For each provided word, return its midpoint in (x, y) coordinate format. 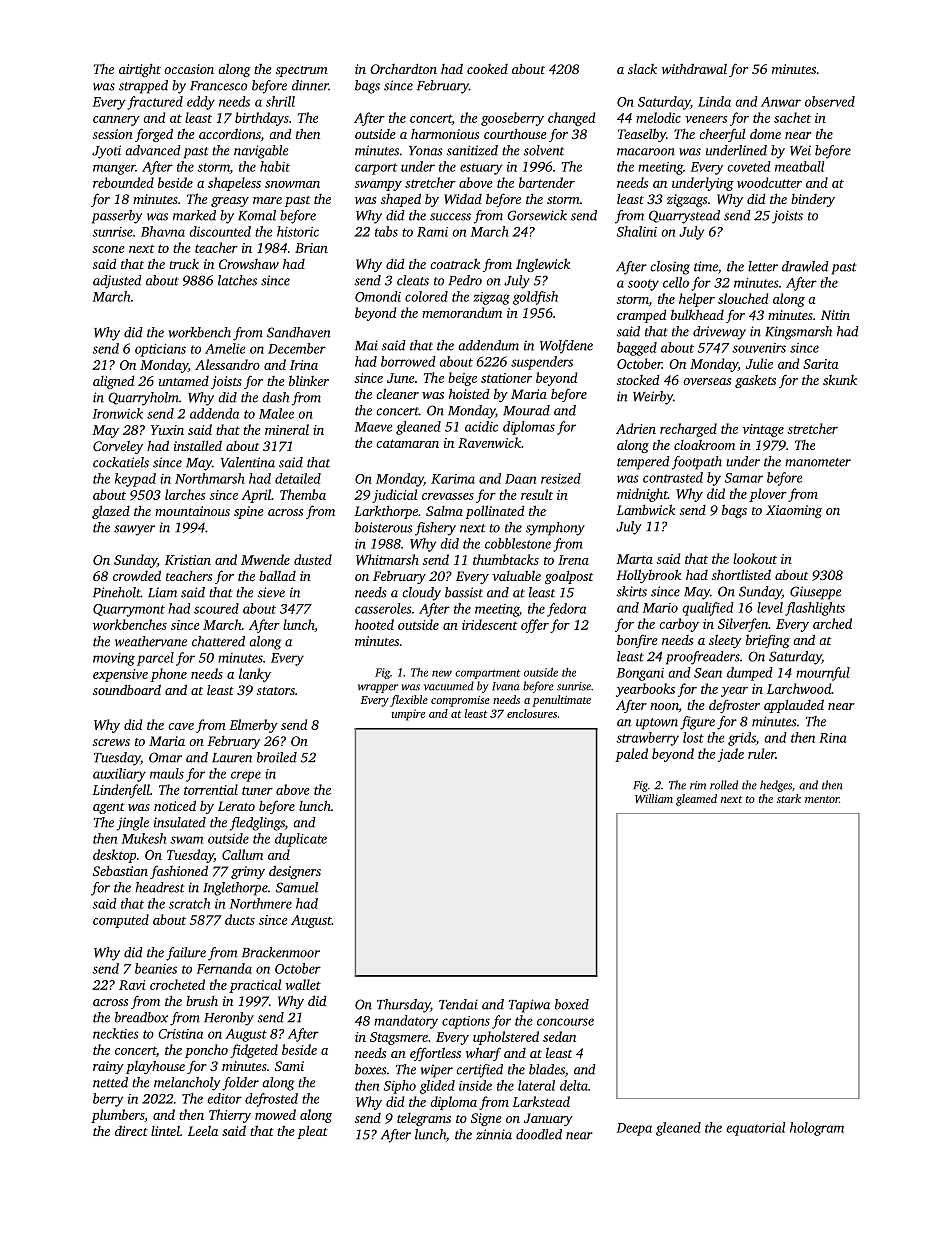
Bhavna (163, 231)
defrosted (271, 1100)
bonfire (637, 641)
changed (571, 119)
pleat (312, 1132)
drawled (805, 266)
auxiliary (119, 775)
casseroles (383, 608)
